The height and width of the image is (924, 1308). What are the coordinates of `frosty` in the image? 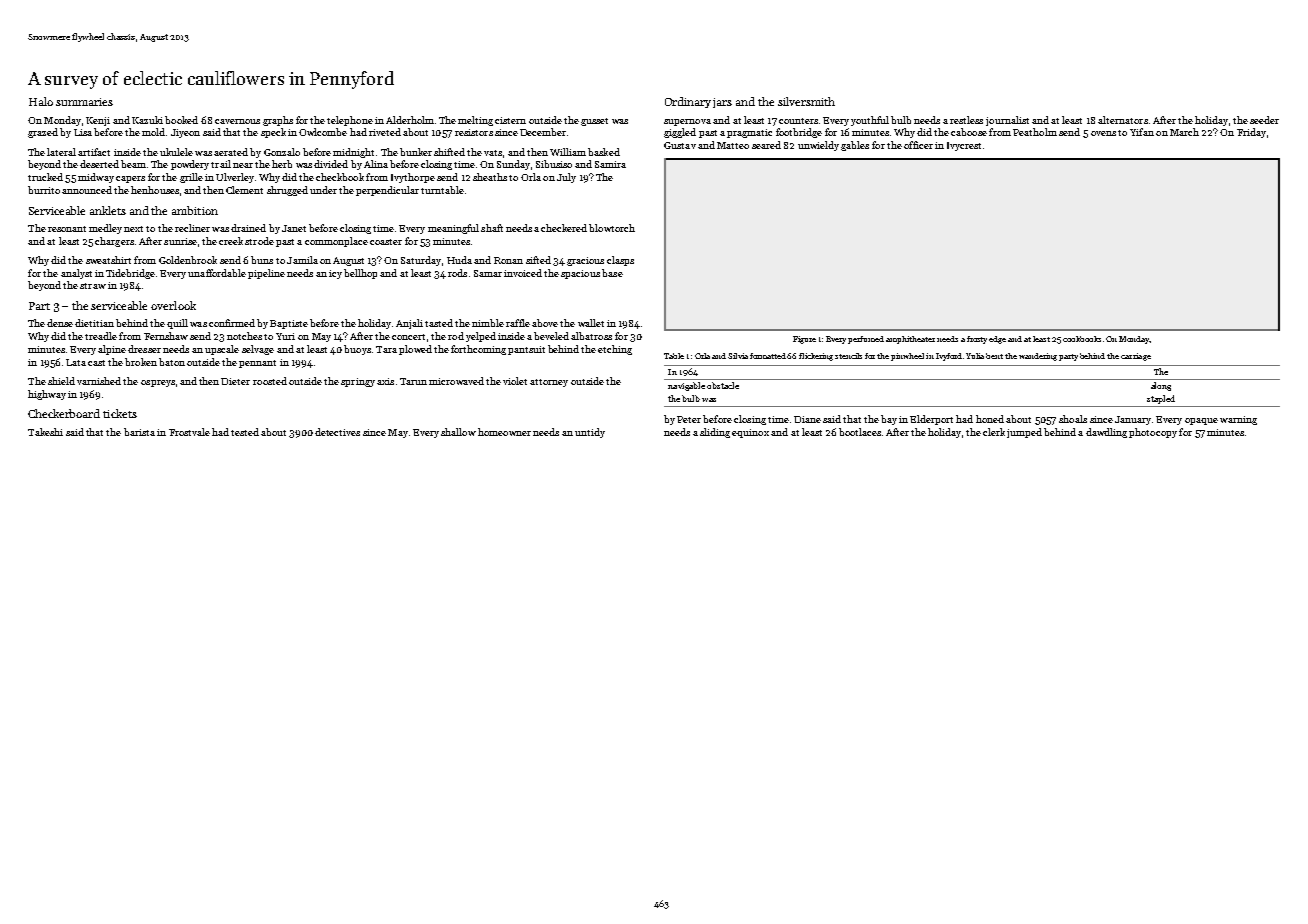 It's located at (977, 340).
